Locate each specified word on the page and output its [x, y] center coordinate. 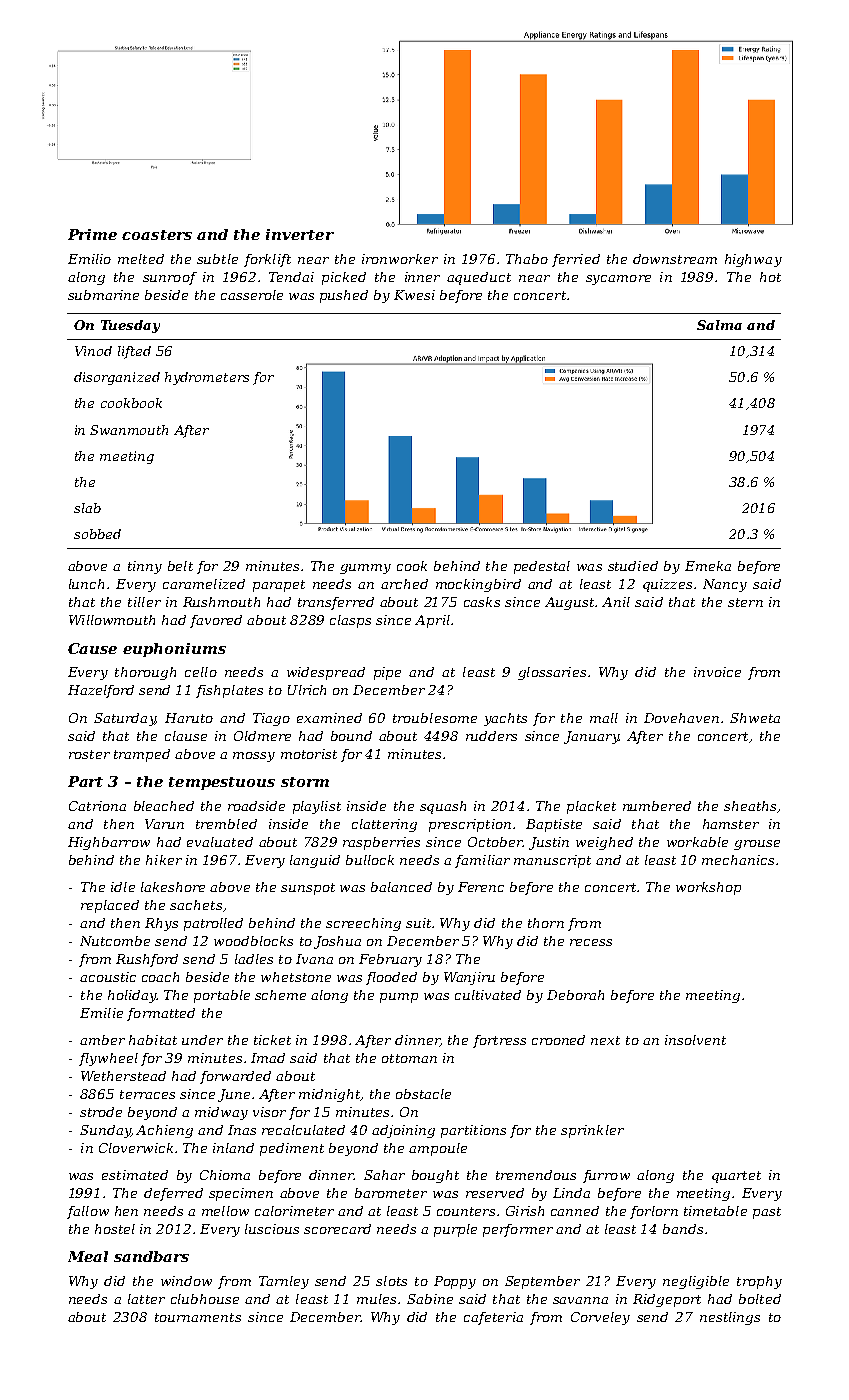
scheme [280, 995]
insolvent [695, 1040]
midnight [329, 1095]
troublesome [435, 718]
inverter [300, 234]
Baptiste [554, 825]
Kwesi [414, 295]
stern [745, 602]
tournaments [198, 1317]
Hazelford [101, 691]
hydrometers [207, 378]
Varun [164, 824]
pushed [344, 296]
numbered [657, 806]
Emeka [708, 566]
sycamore [618, 280]
